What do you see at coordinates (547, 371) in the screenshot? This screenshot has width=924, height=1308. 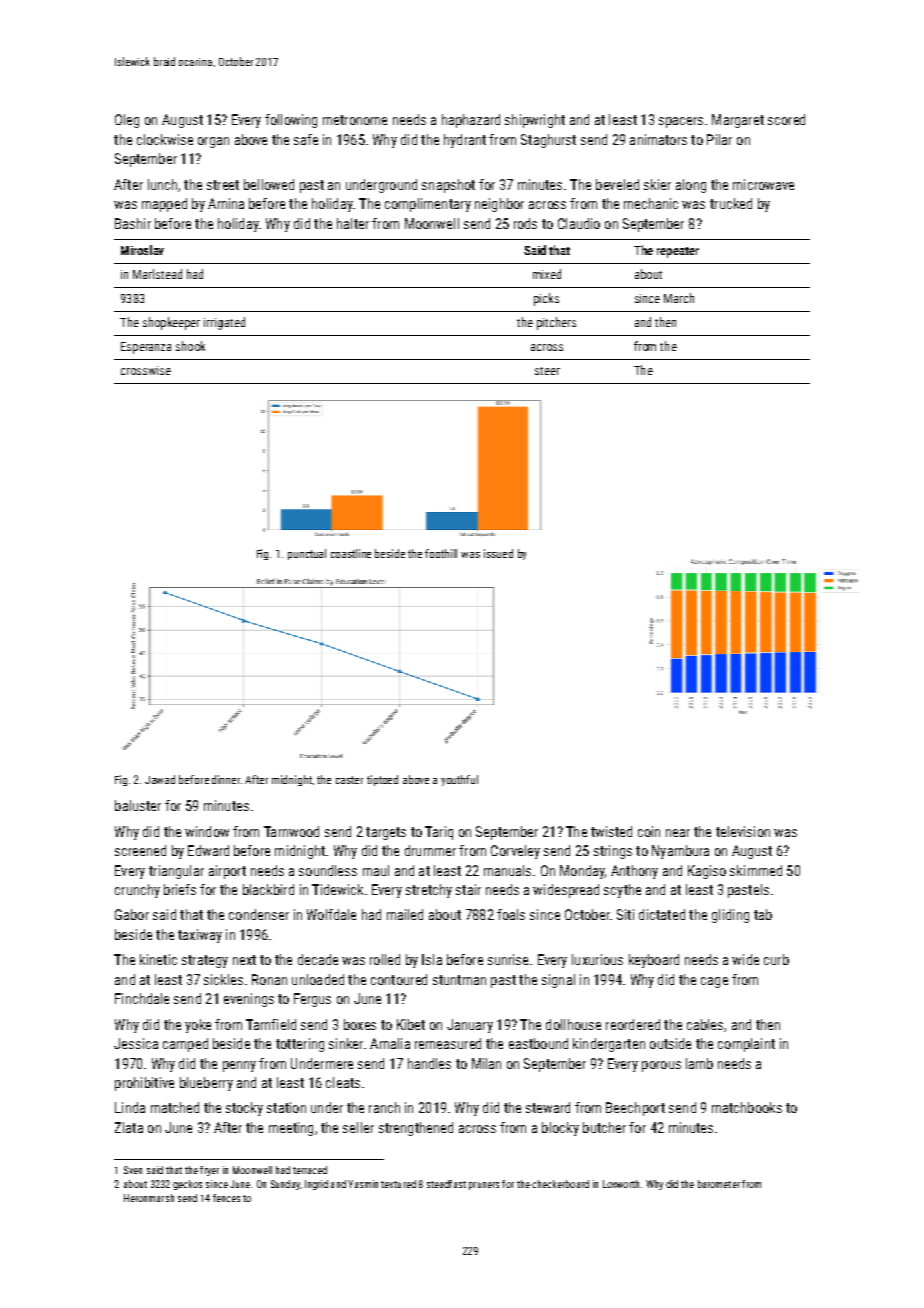 I see `steer` at bounding box center [547, 371].
